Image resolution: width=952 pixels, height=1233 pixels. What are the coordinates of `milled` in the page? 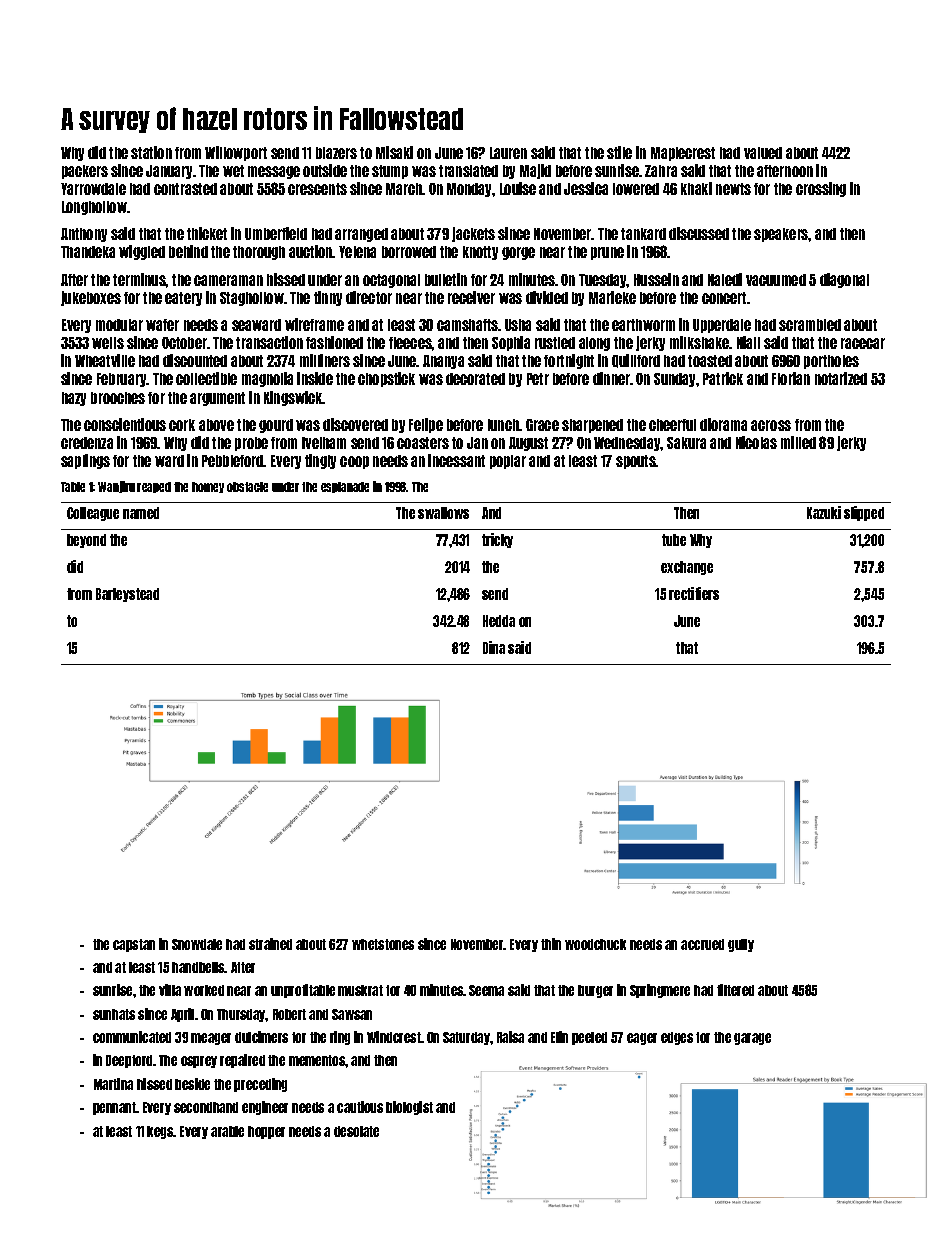 It's located at (798, 442).
